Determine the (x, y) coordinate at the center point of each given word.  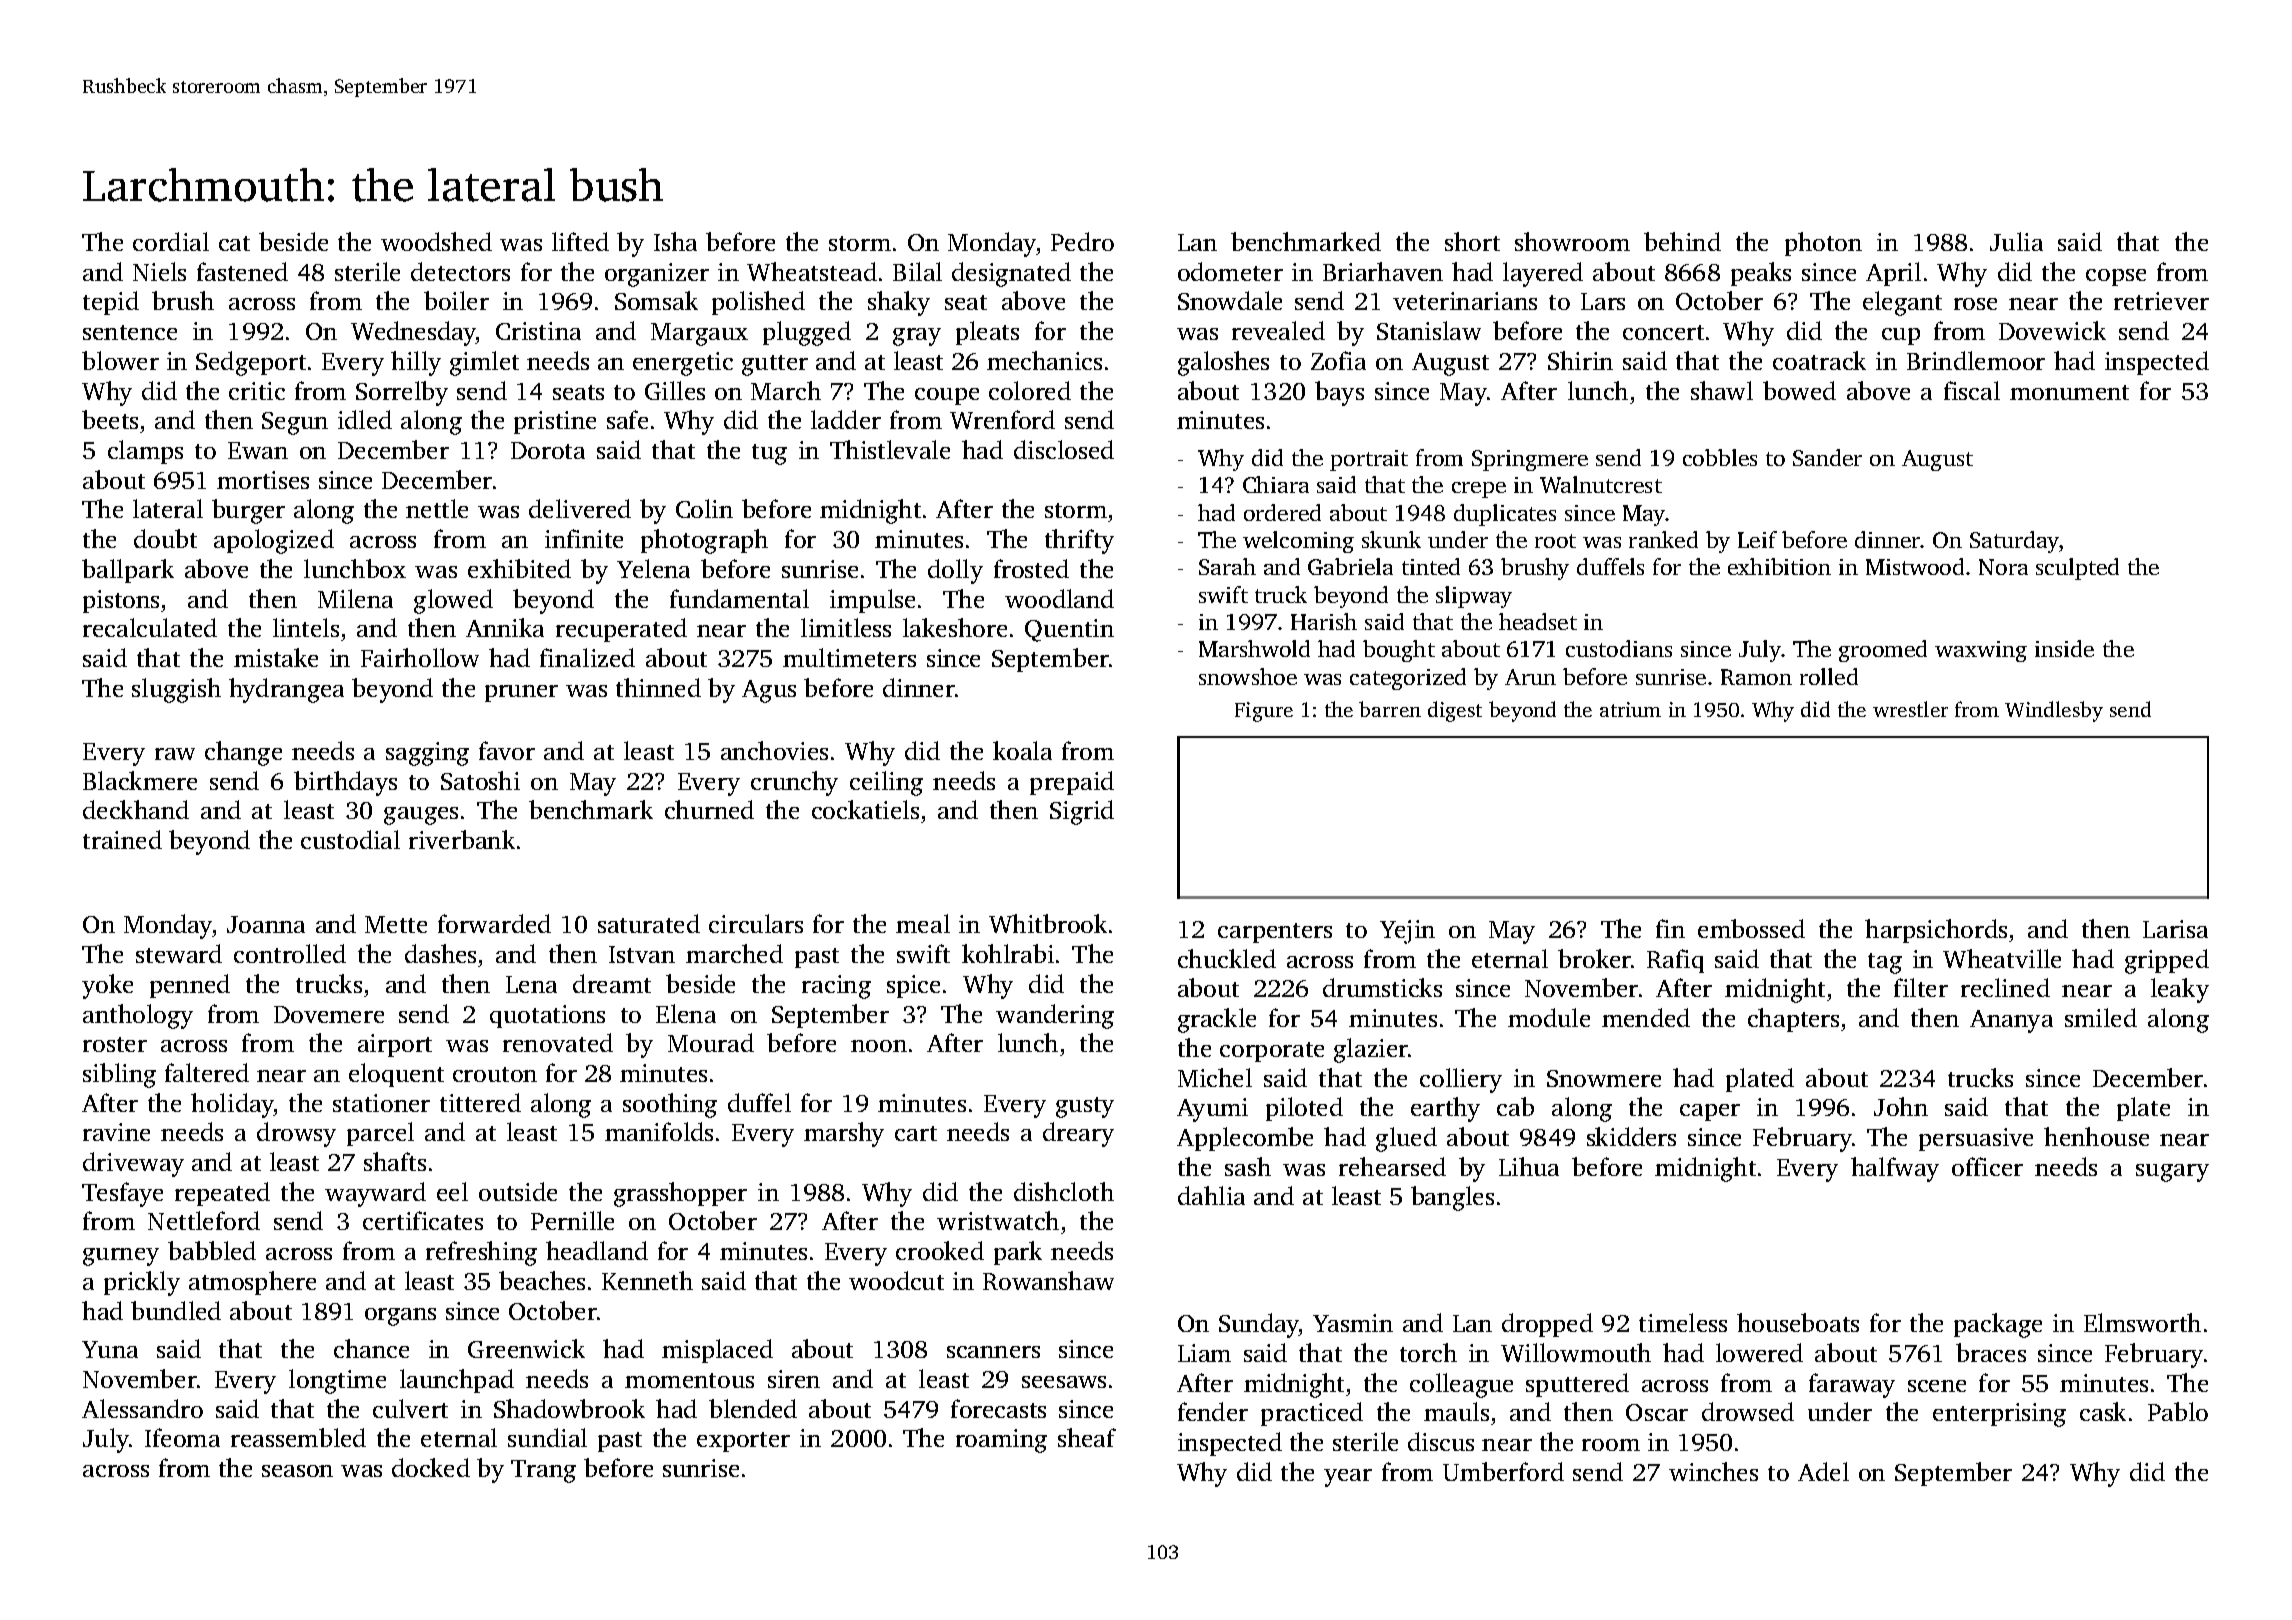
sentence (130, 332)
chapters (1793, 1020)
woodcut (896, 1280)
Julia (2016, 241)
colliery (1461, 1080)
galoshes (1223, 363)
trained (122, 839)
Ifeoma (182, 1437)
